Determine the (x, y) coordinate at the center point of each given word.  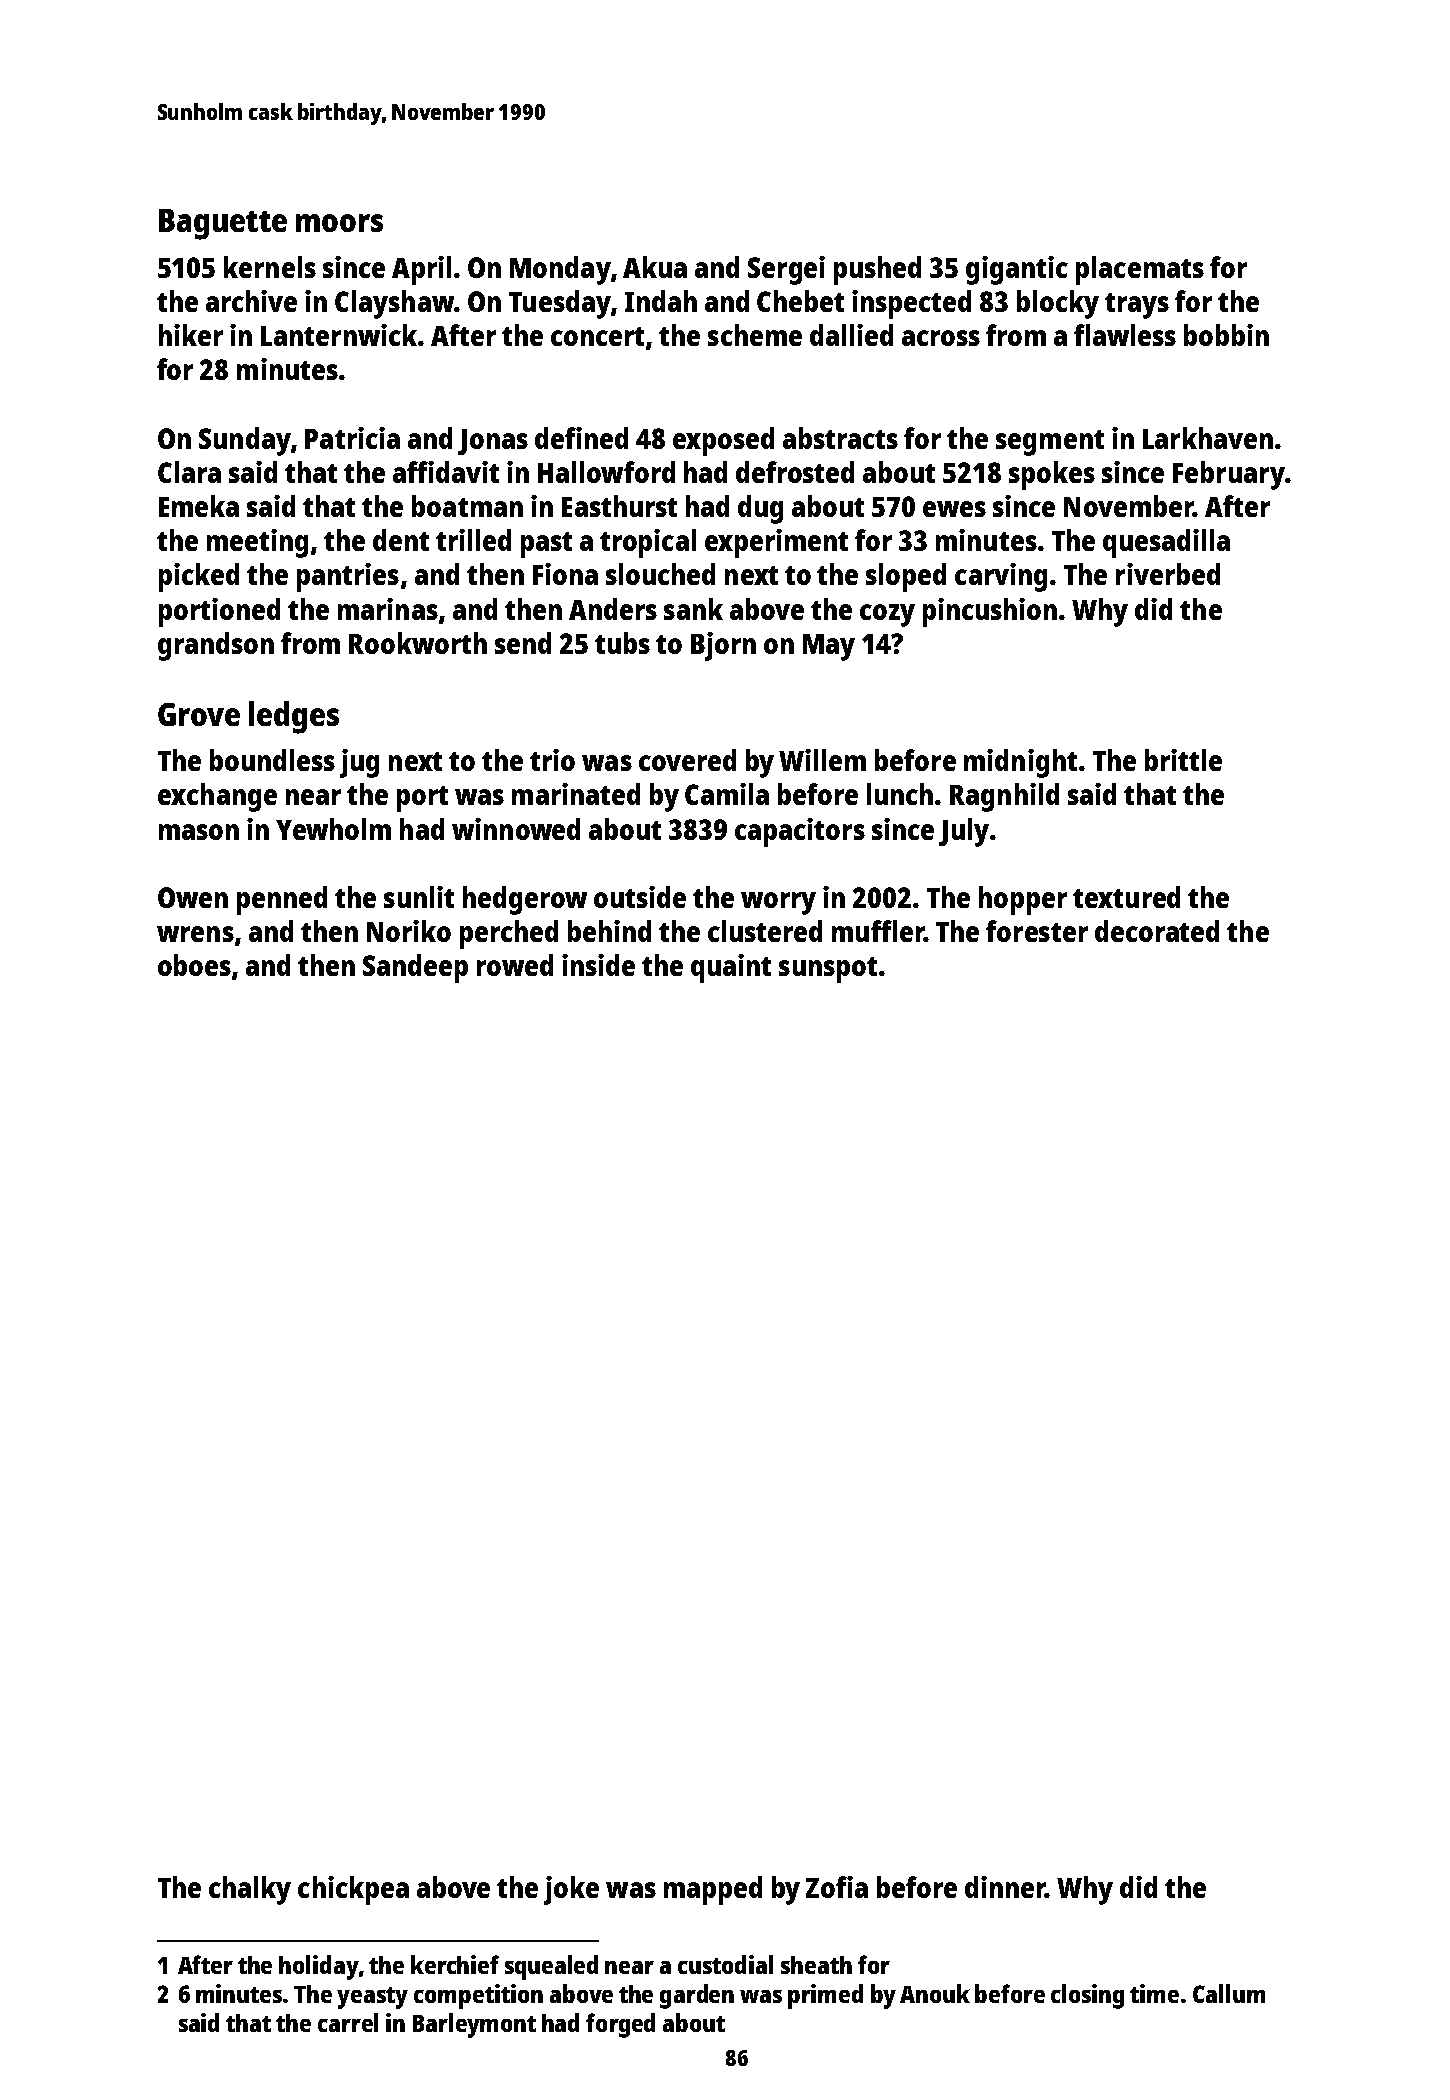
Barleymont (474, 2025)
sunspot (828, 970)
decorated (1157, 931)
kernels (270, 267)
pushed (877, 270)
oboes (194, 965)
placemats (1140, 270)
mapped (713, 1890)
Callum (1229, 1993)
